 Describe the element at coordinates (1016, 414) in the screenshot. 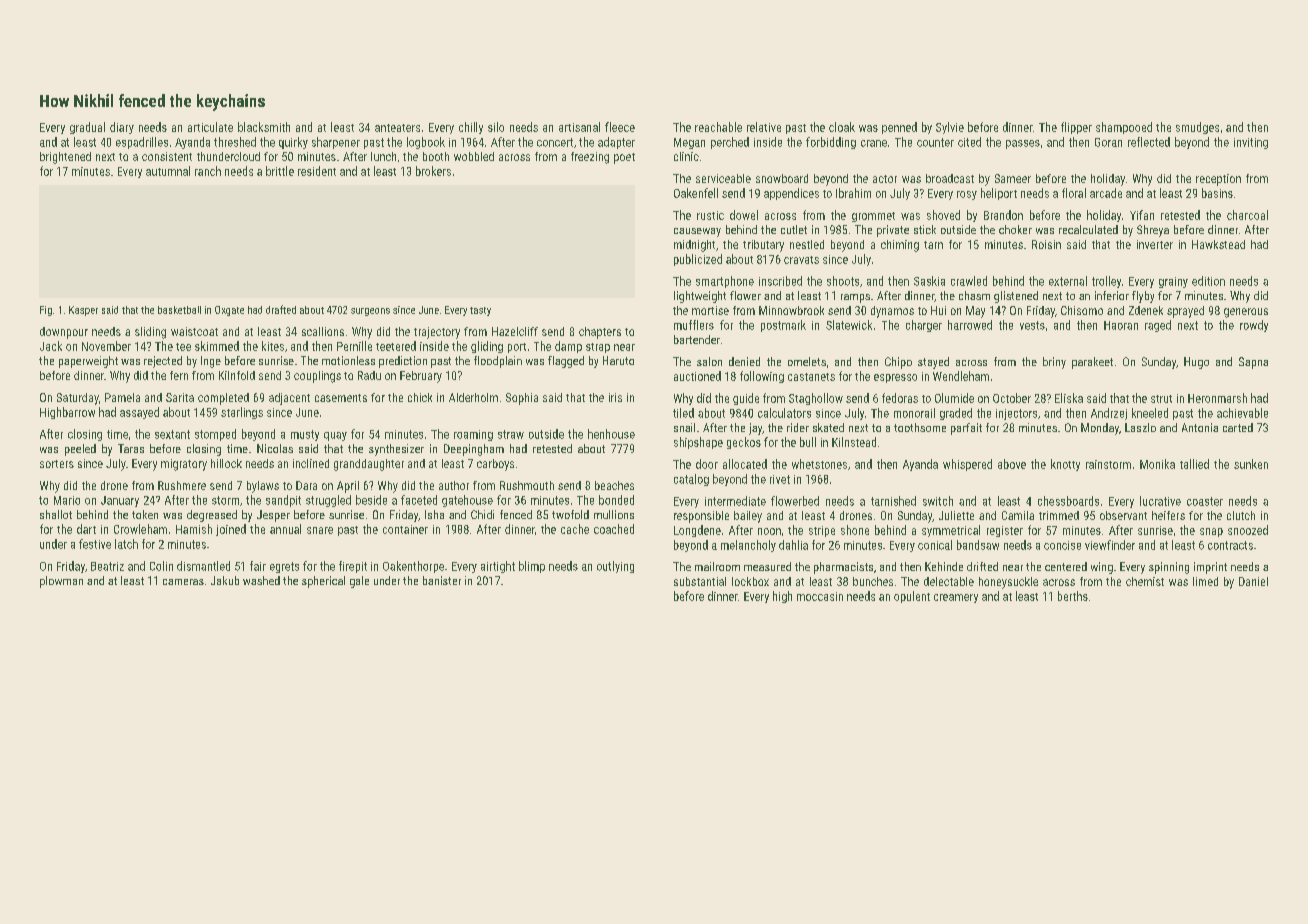

I see `injectors` at that location.
